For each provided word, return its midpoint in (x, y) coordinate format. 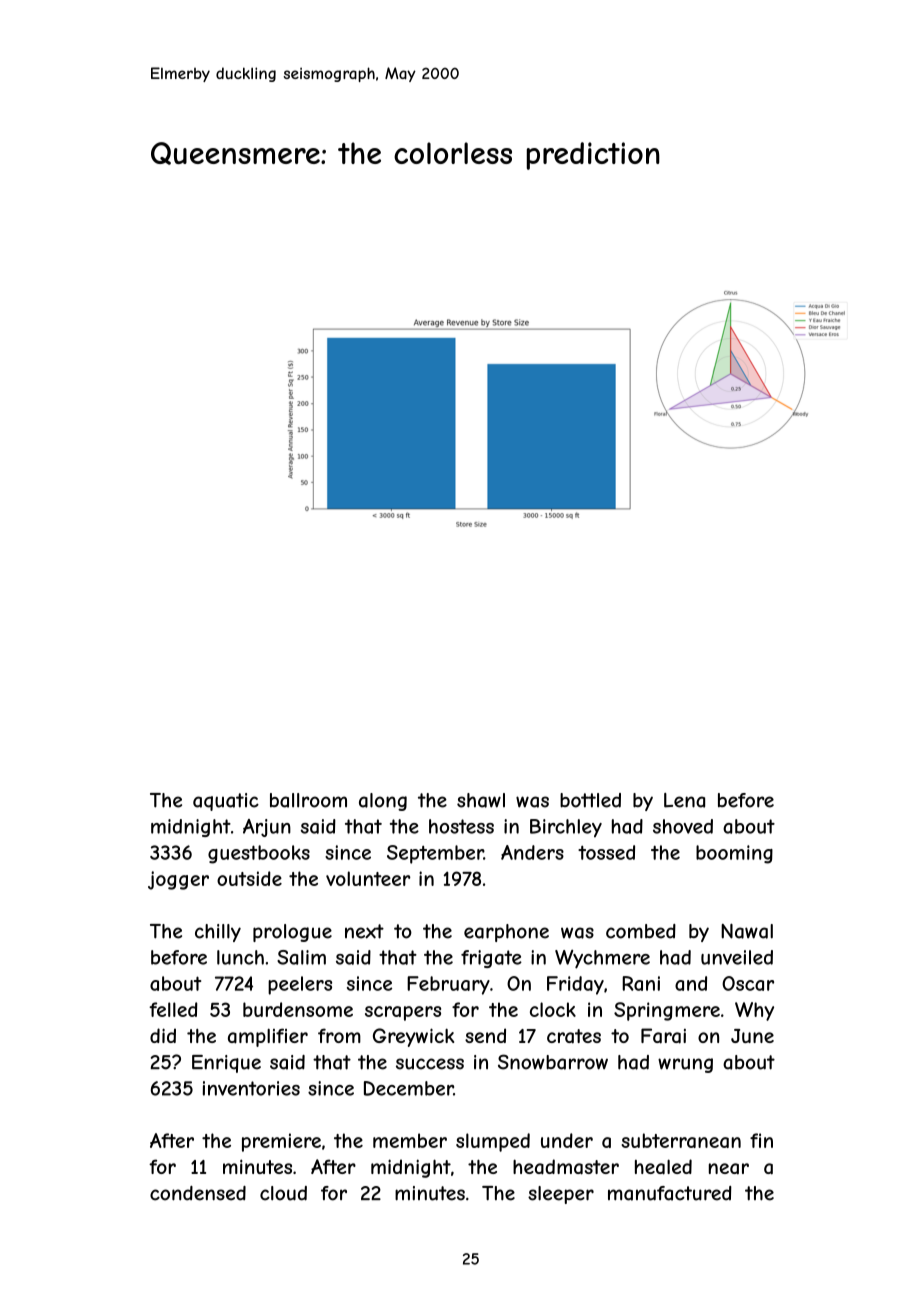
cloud (283, 1193)
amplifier (268, 1037)
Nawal (747, 931)
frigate (491, 959)
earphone (506, 933)
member (410, 1140)
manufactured (670, 1193)
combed (641, 931)
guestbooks (259, 854)
